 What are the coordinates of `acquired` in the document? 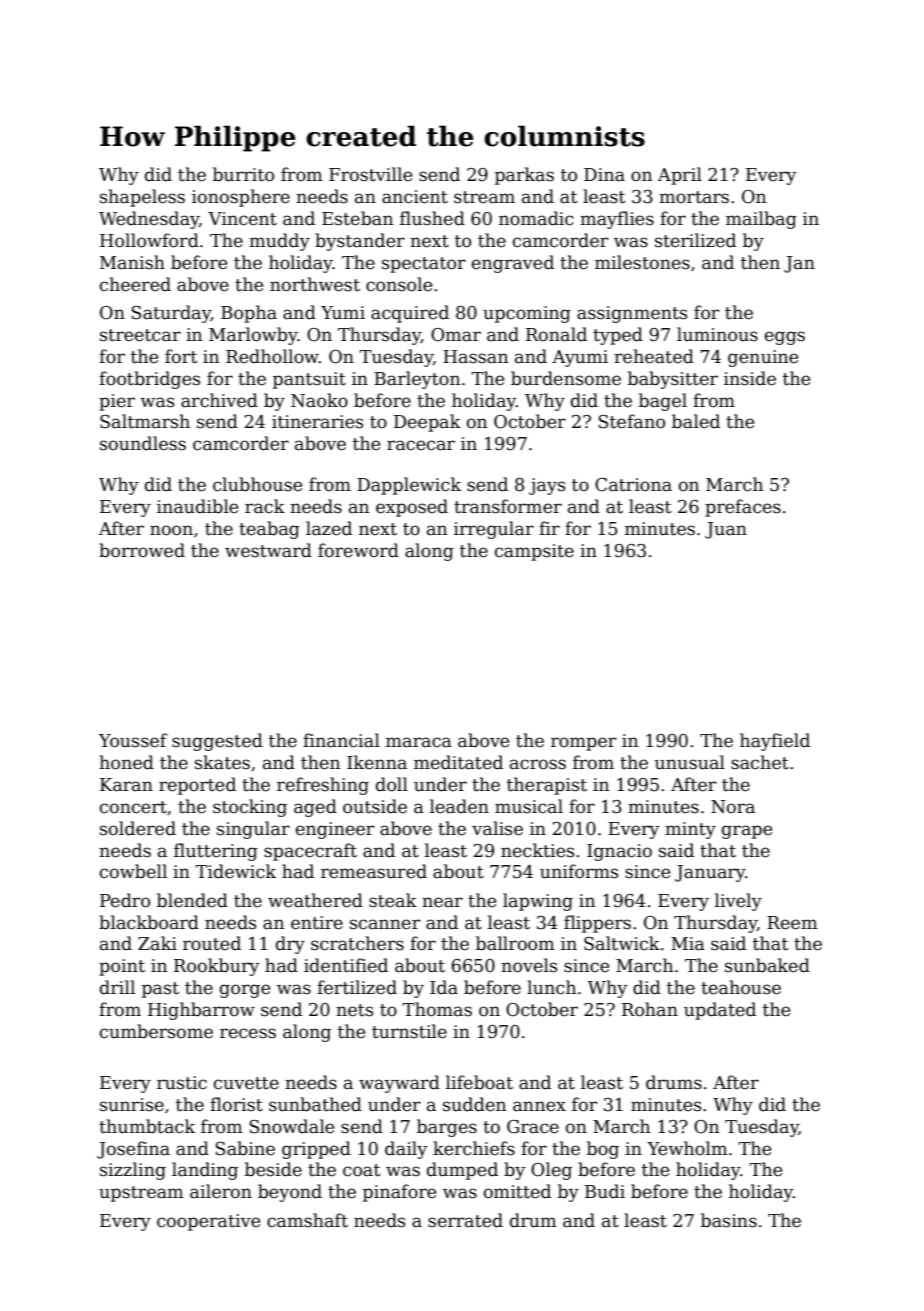 It's located at (410, 314).
